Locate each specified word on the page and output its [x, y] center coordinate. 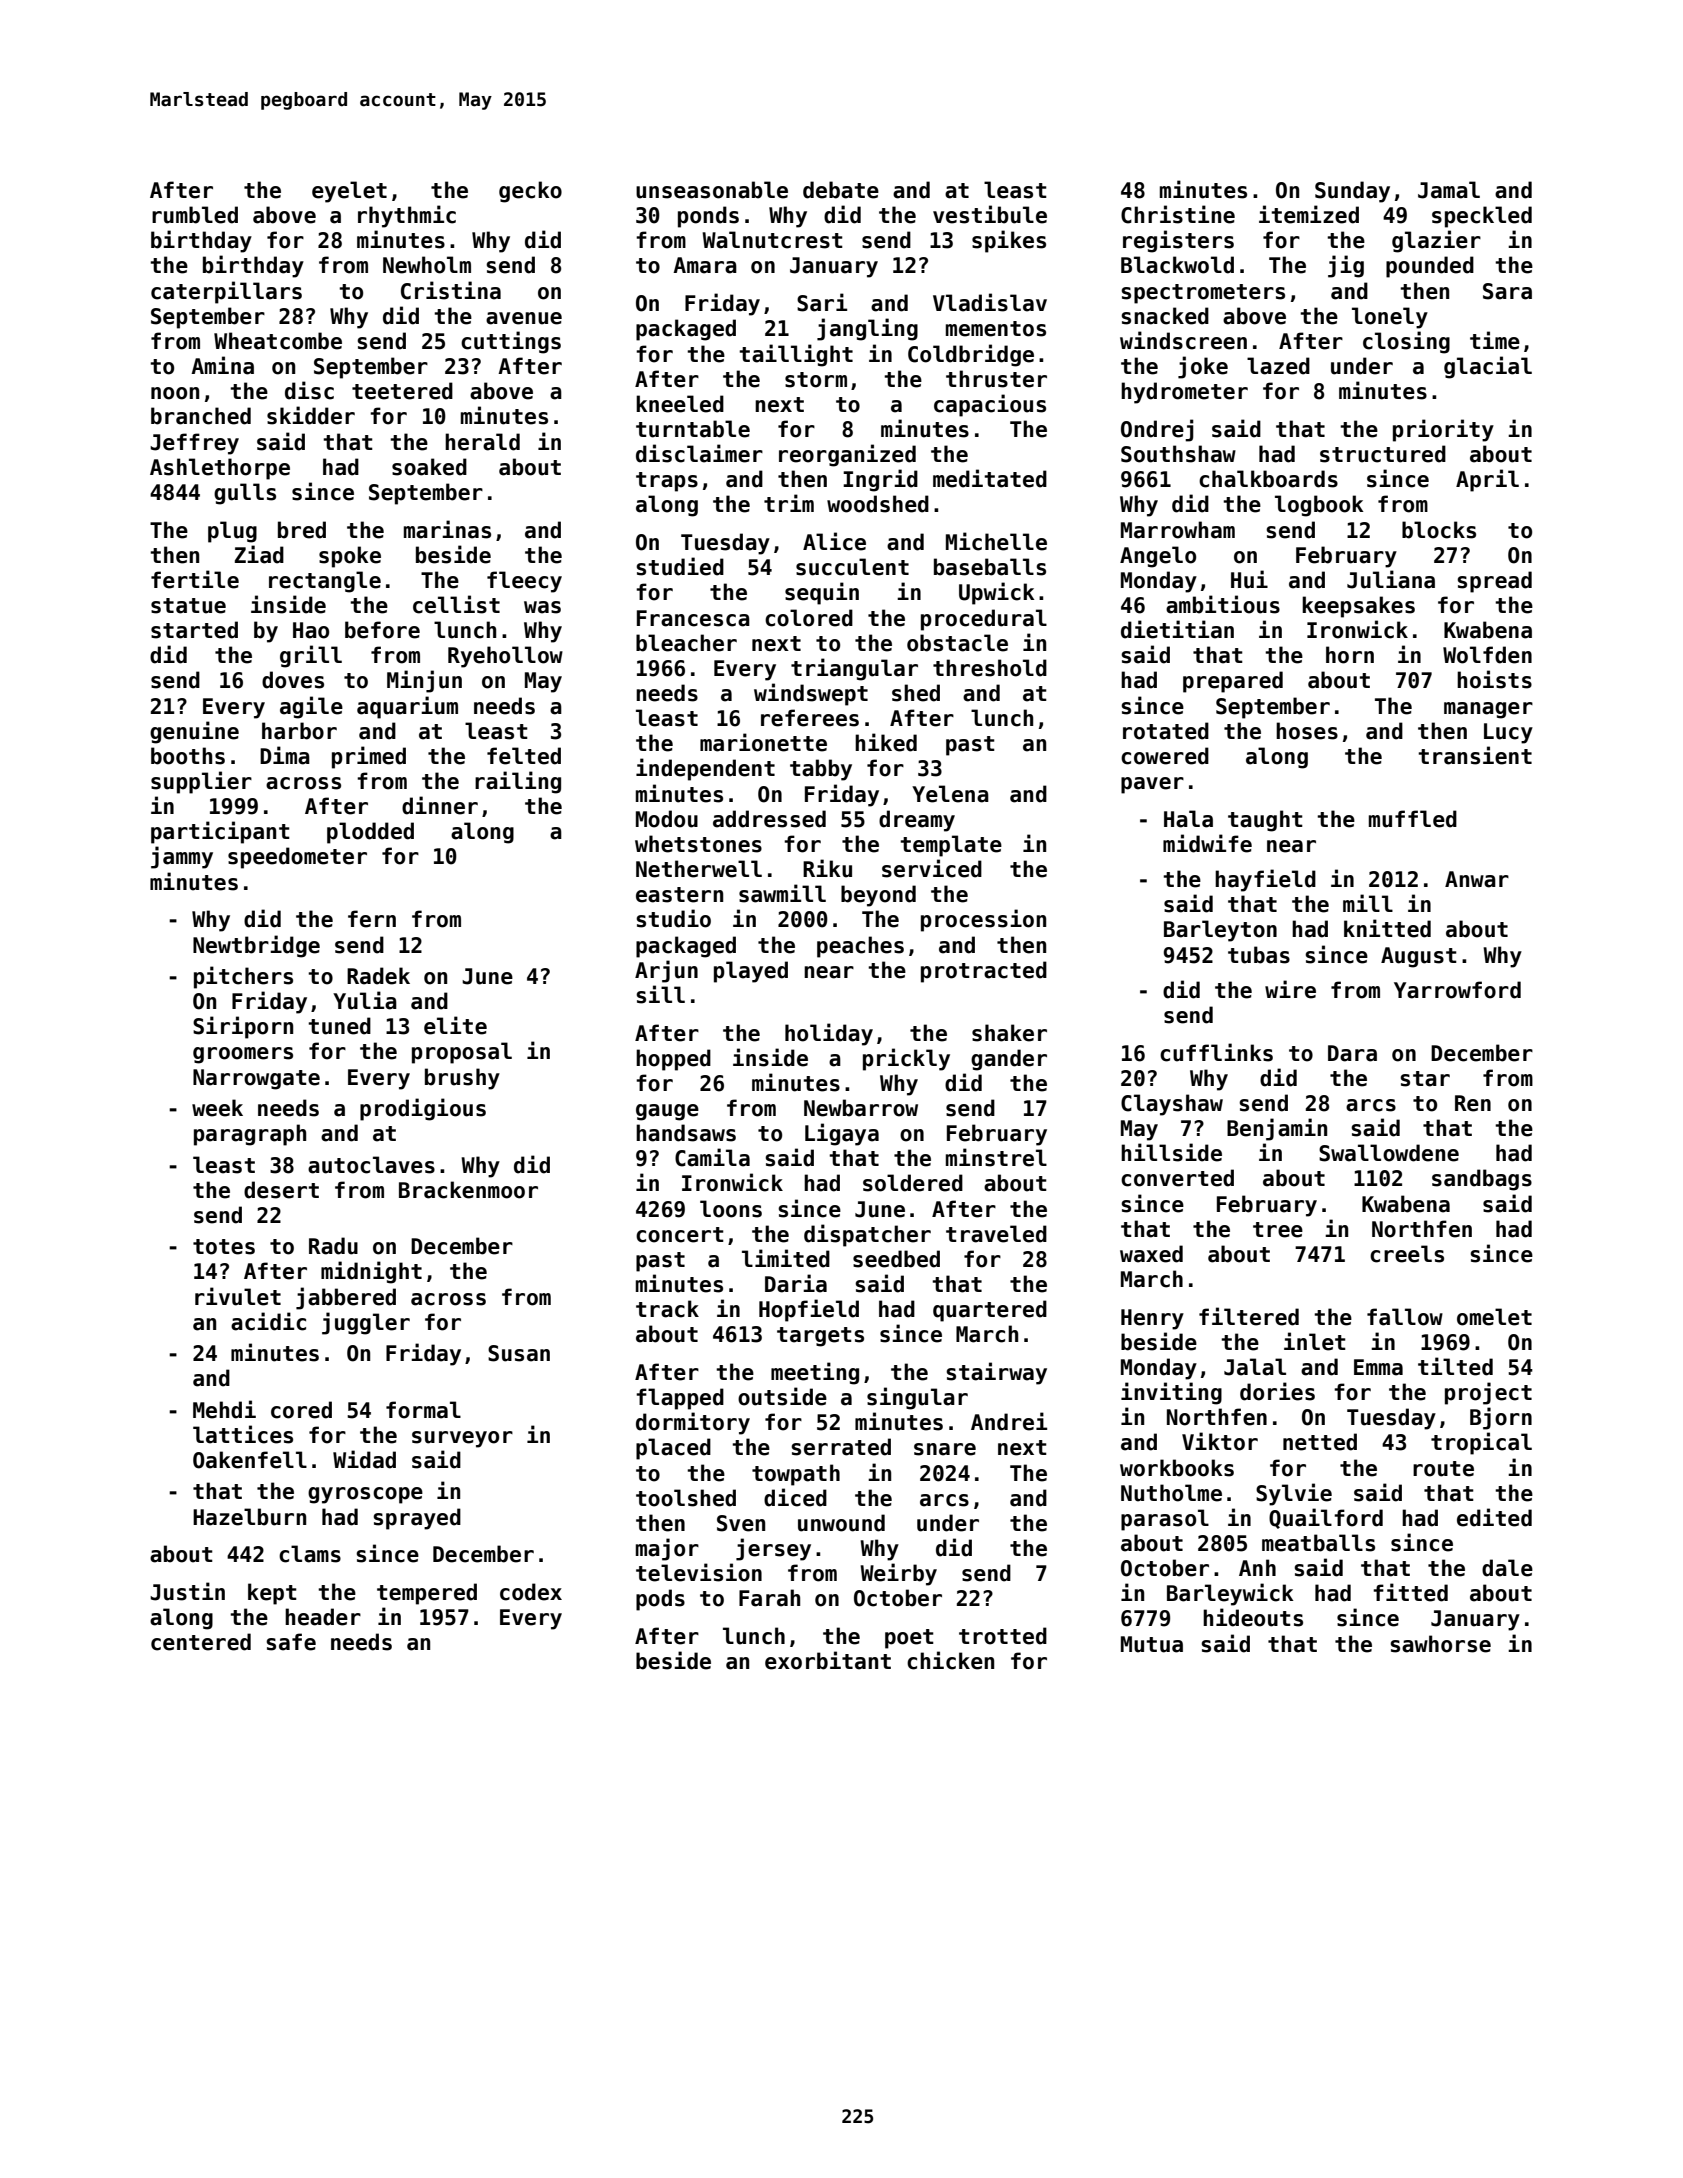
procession [983, 920]
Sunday [1352, 192]
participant [220, 832]
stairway [996, 1373]
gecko [530, 192]
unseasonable [712, 190]
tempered [427, 1594]
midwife [1207, 843]
